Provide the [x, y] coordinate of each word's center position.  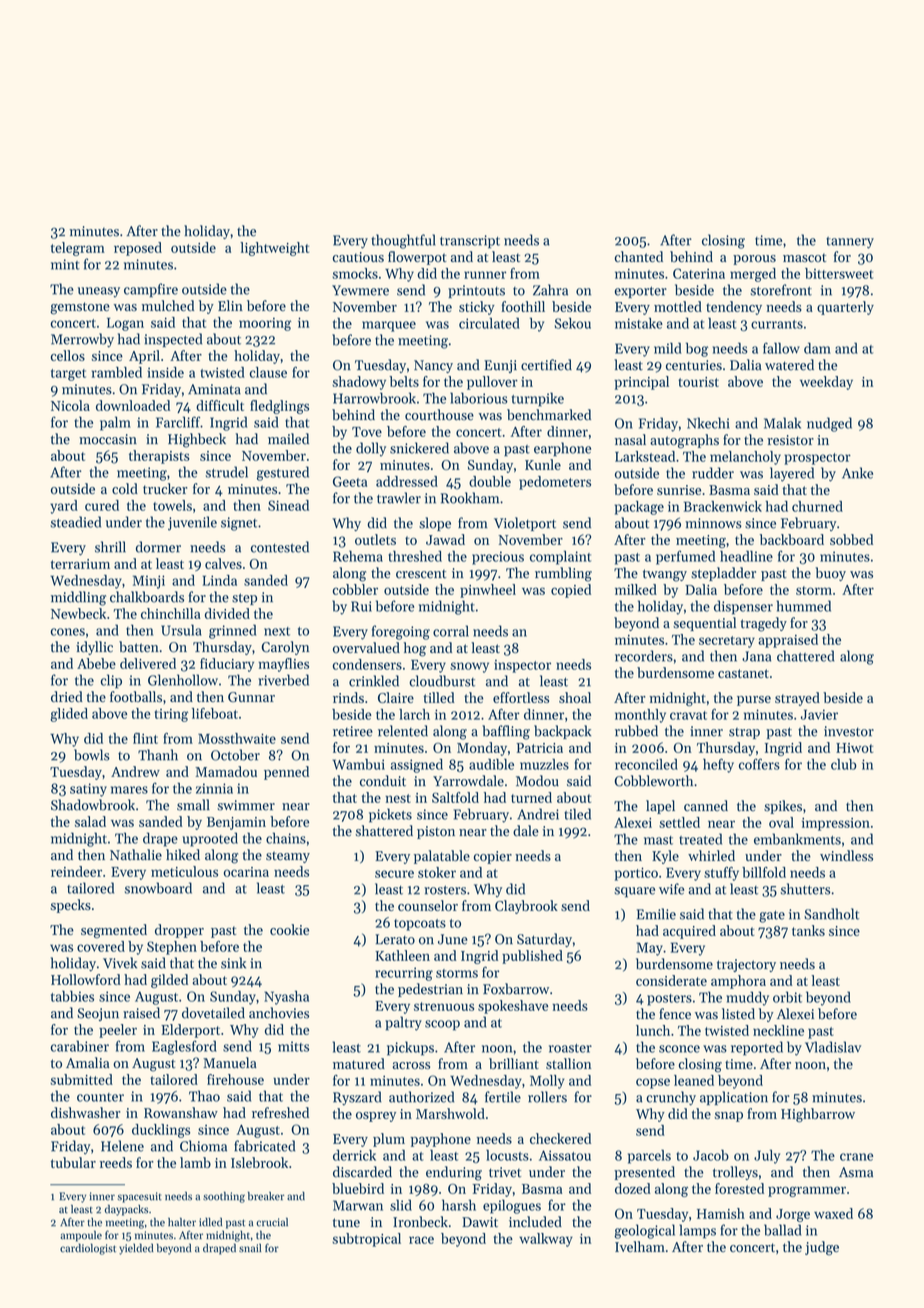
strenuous [444, 1006]
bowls [92, 755]
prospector [817, 459]
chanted [639, 256]
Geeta [350, 481]
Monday [482, 749]
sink [233, 963]
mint [65, 264]
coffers [759, 764]
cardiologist [88, 1249]
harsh [459, 1205]
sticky [477, 308]
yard [64, 507]
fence [675, 1014]
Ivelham [640, 1246]
